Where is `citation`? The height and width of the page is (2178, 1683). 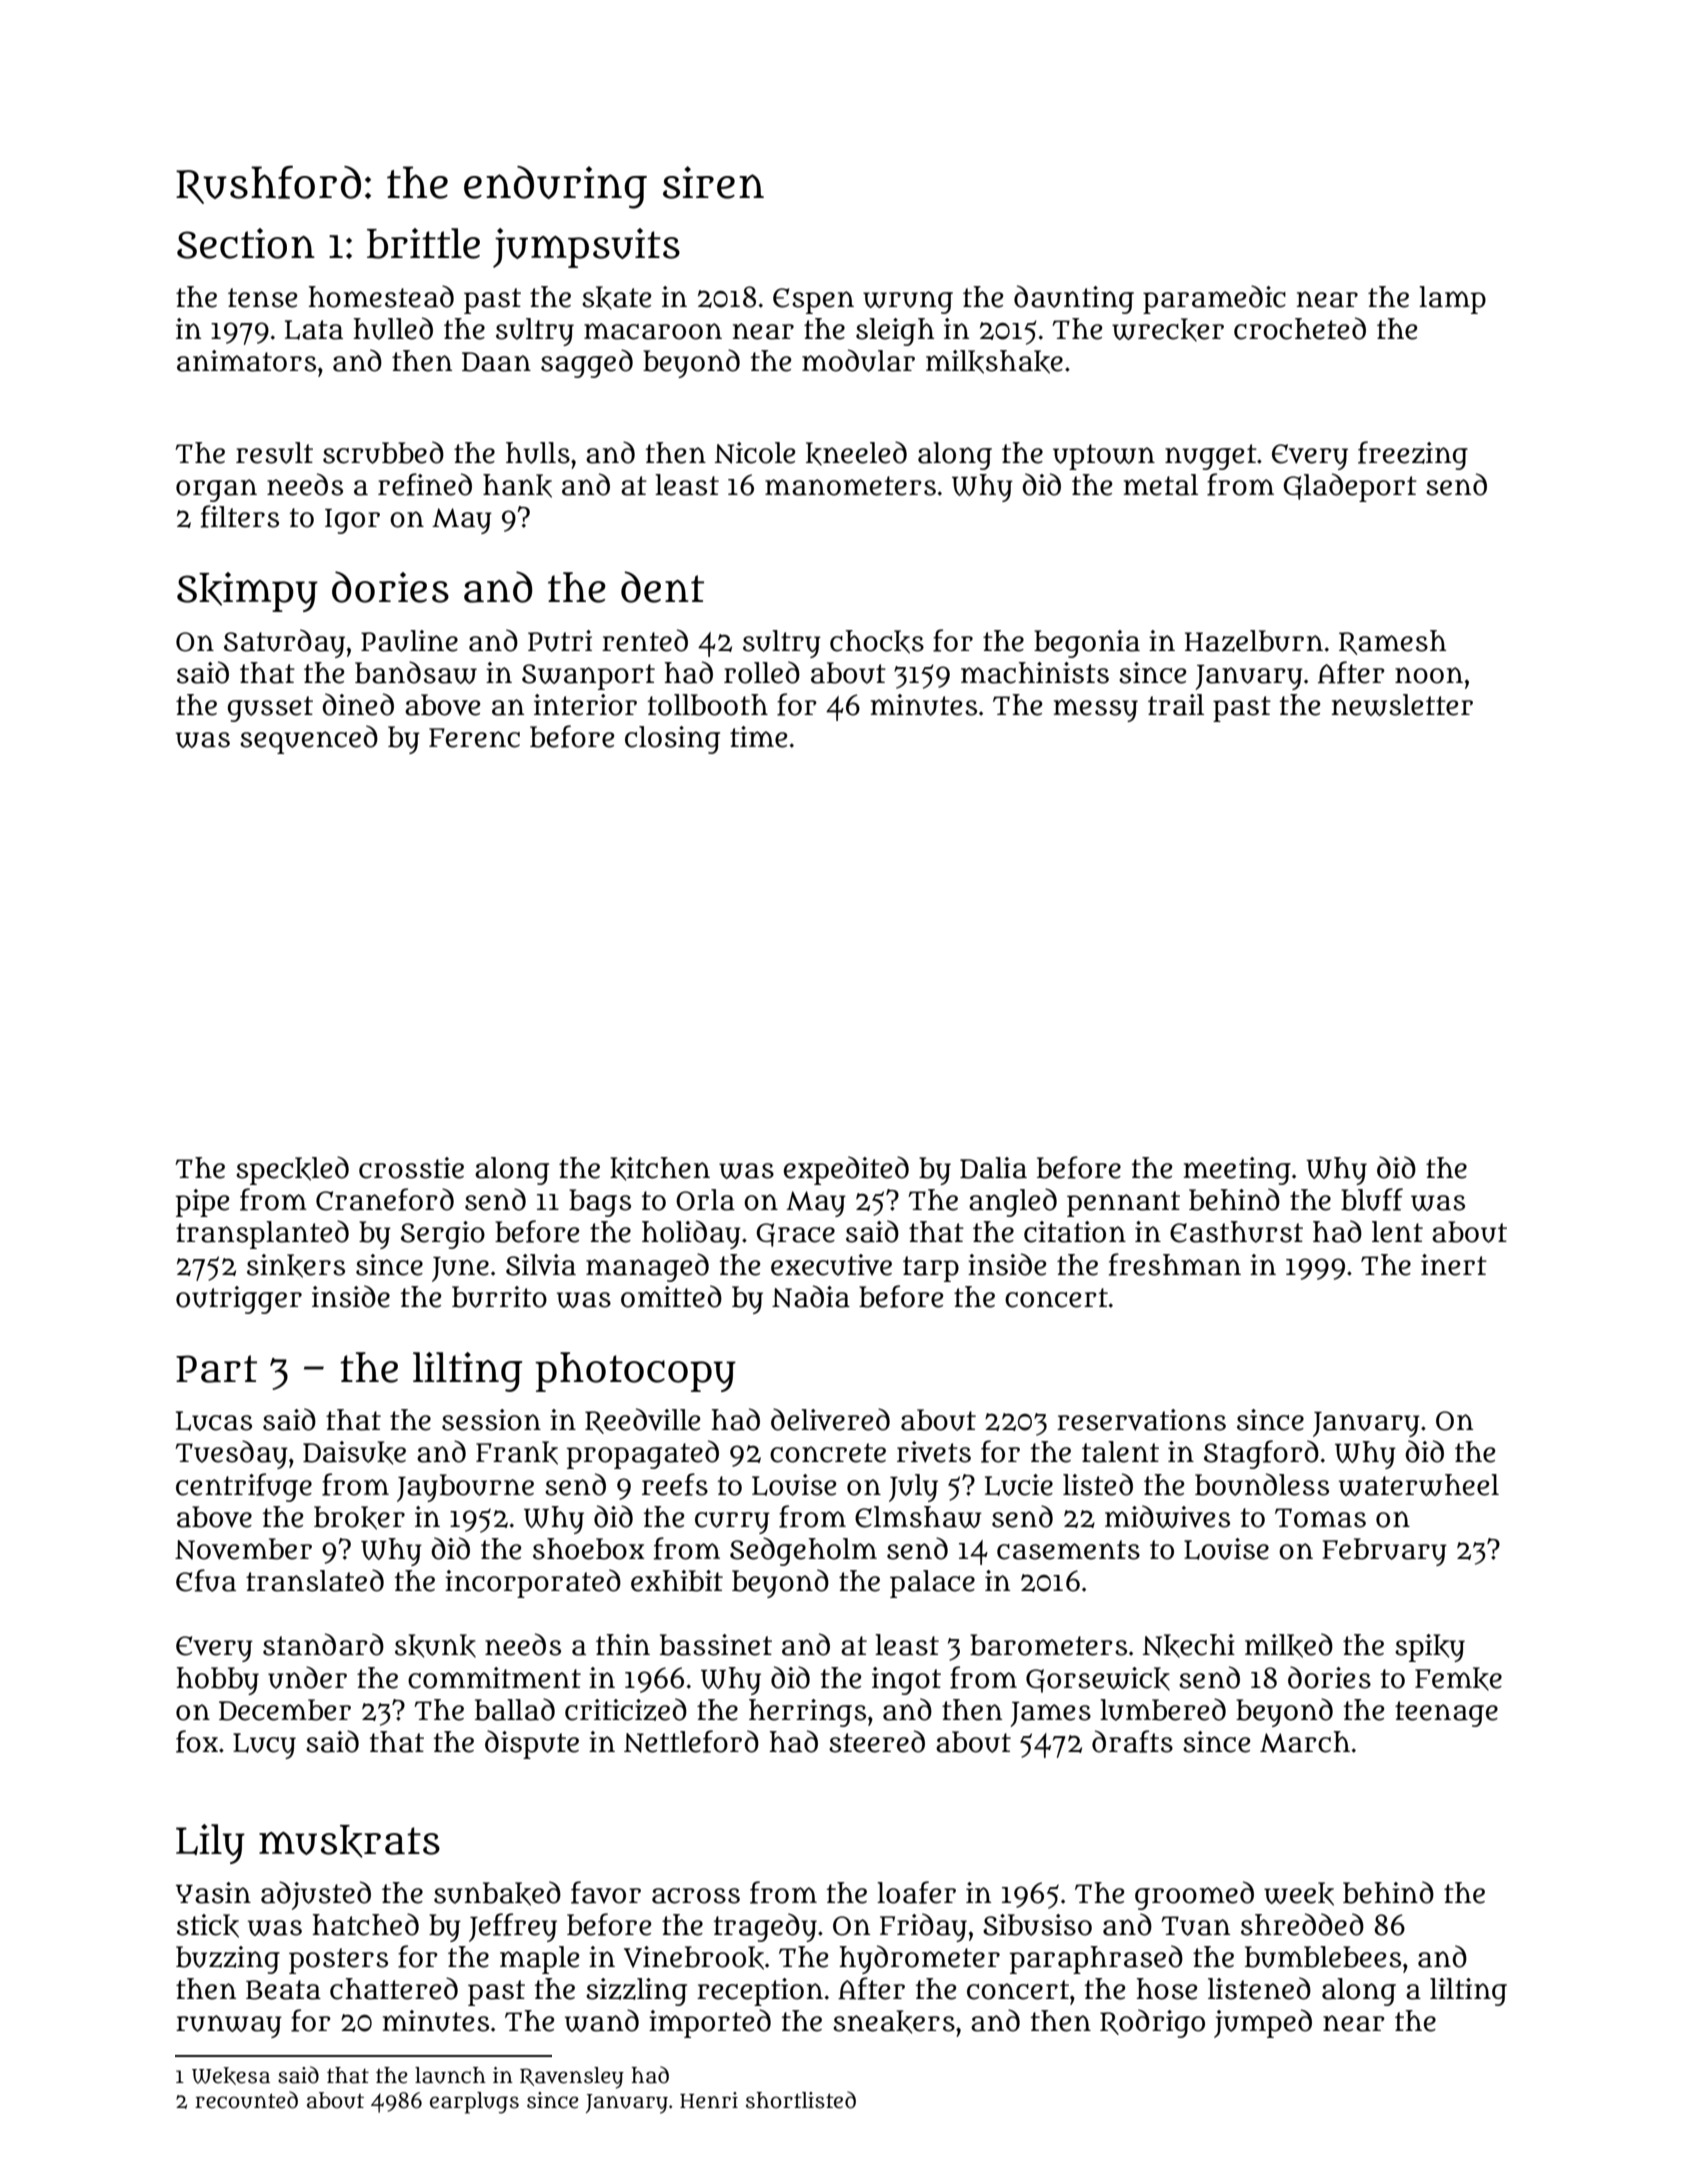
citation is located at coordinates (1075, 1232).
